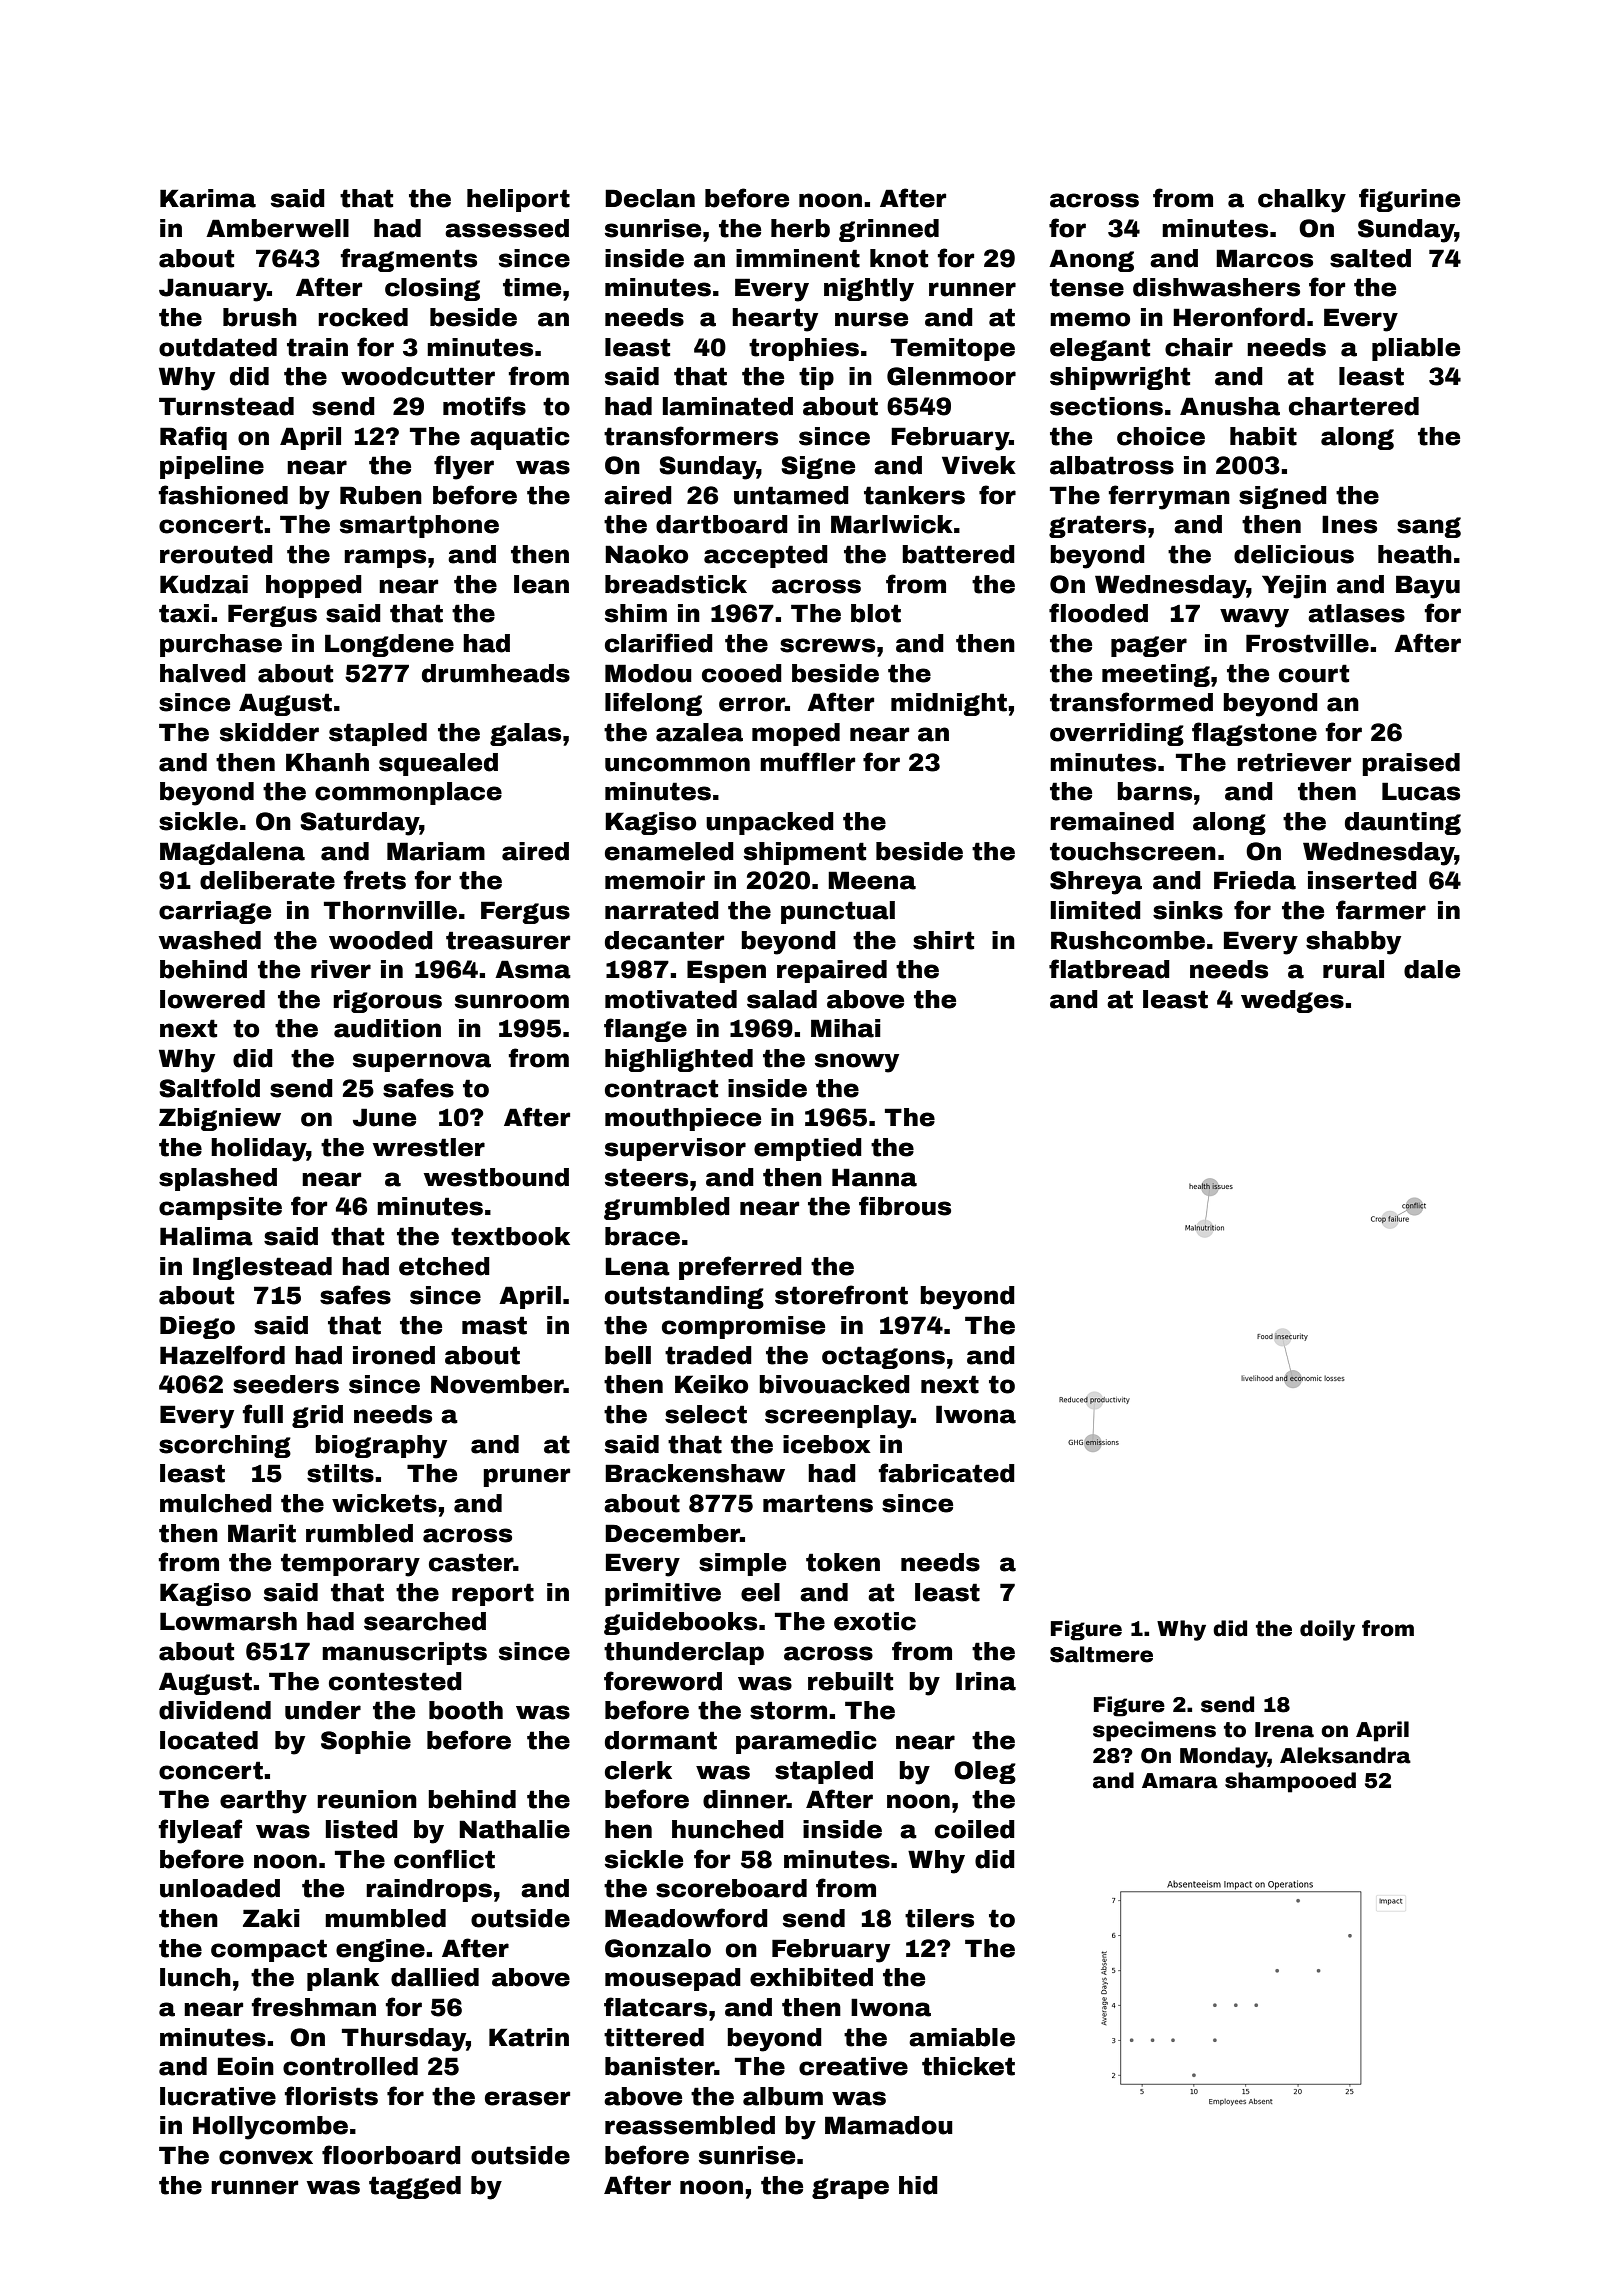  What do you see at coordinates (216, 1503) in the screenshot?
I see `mulched` at bounding box center [216, 1503].
